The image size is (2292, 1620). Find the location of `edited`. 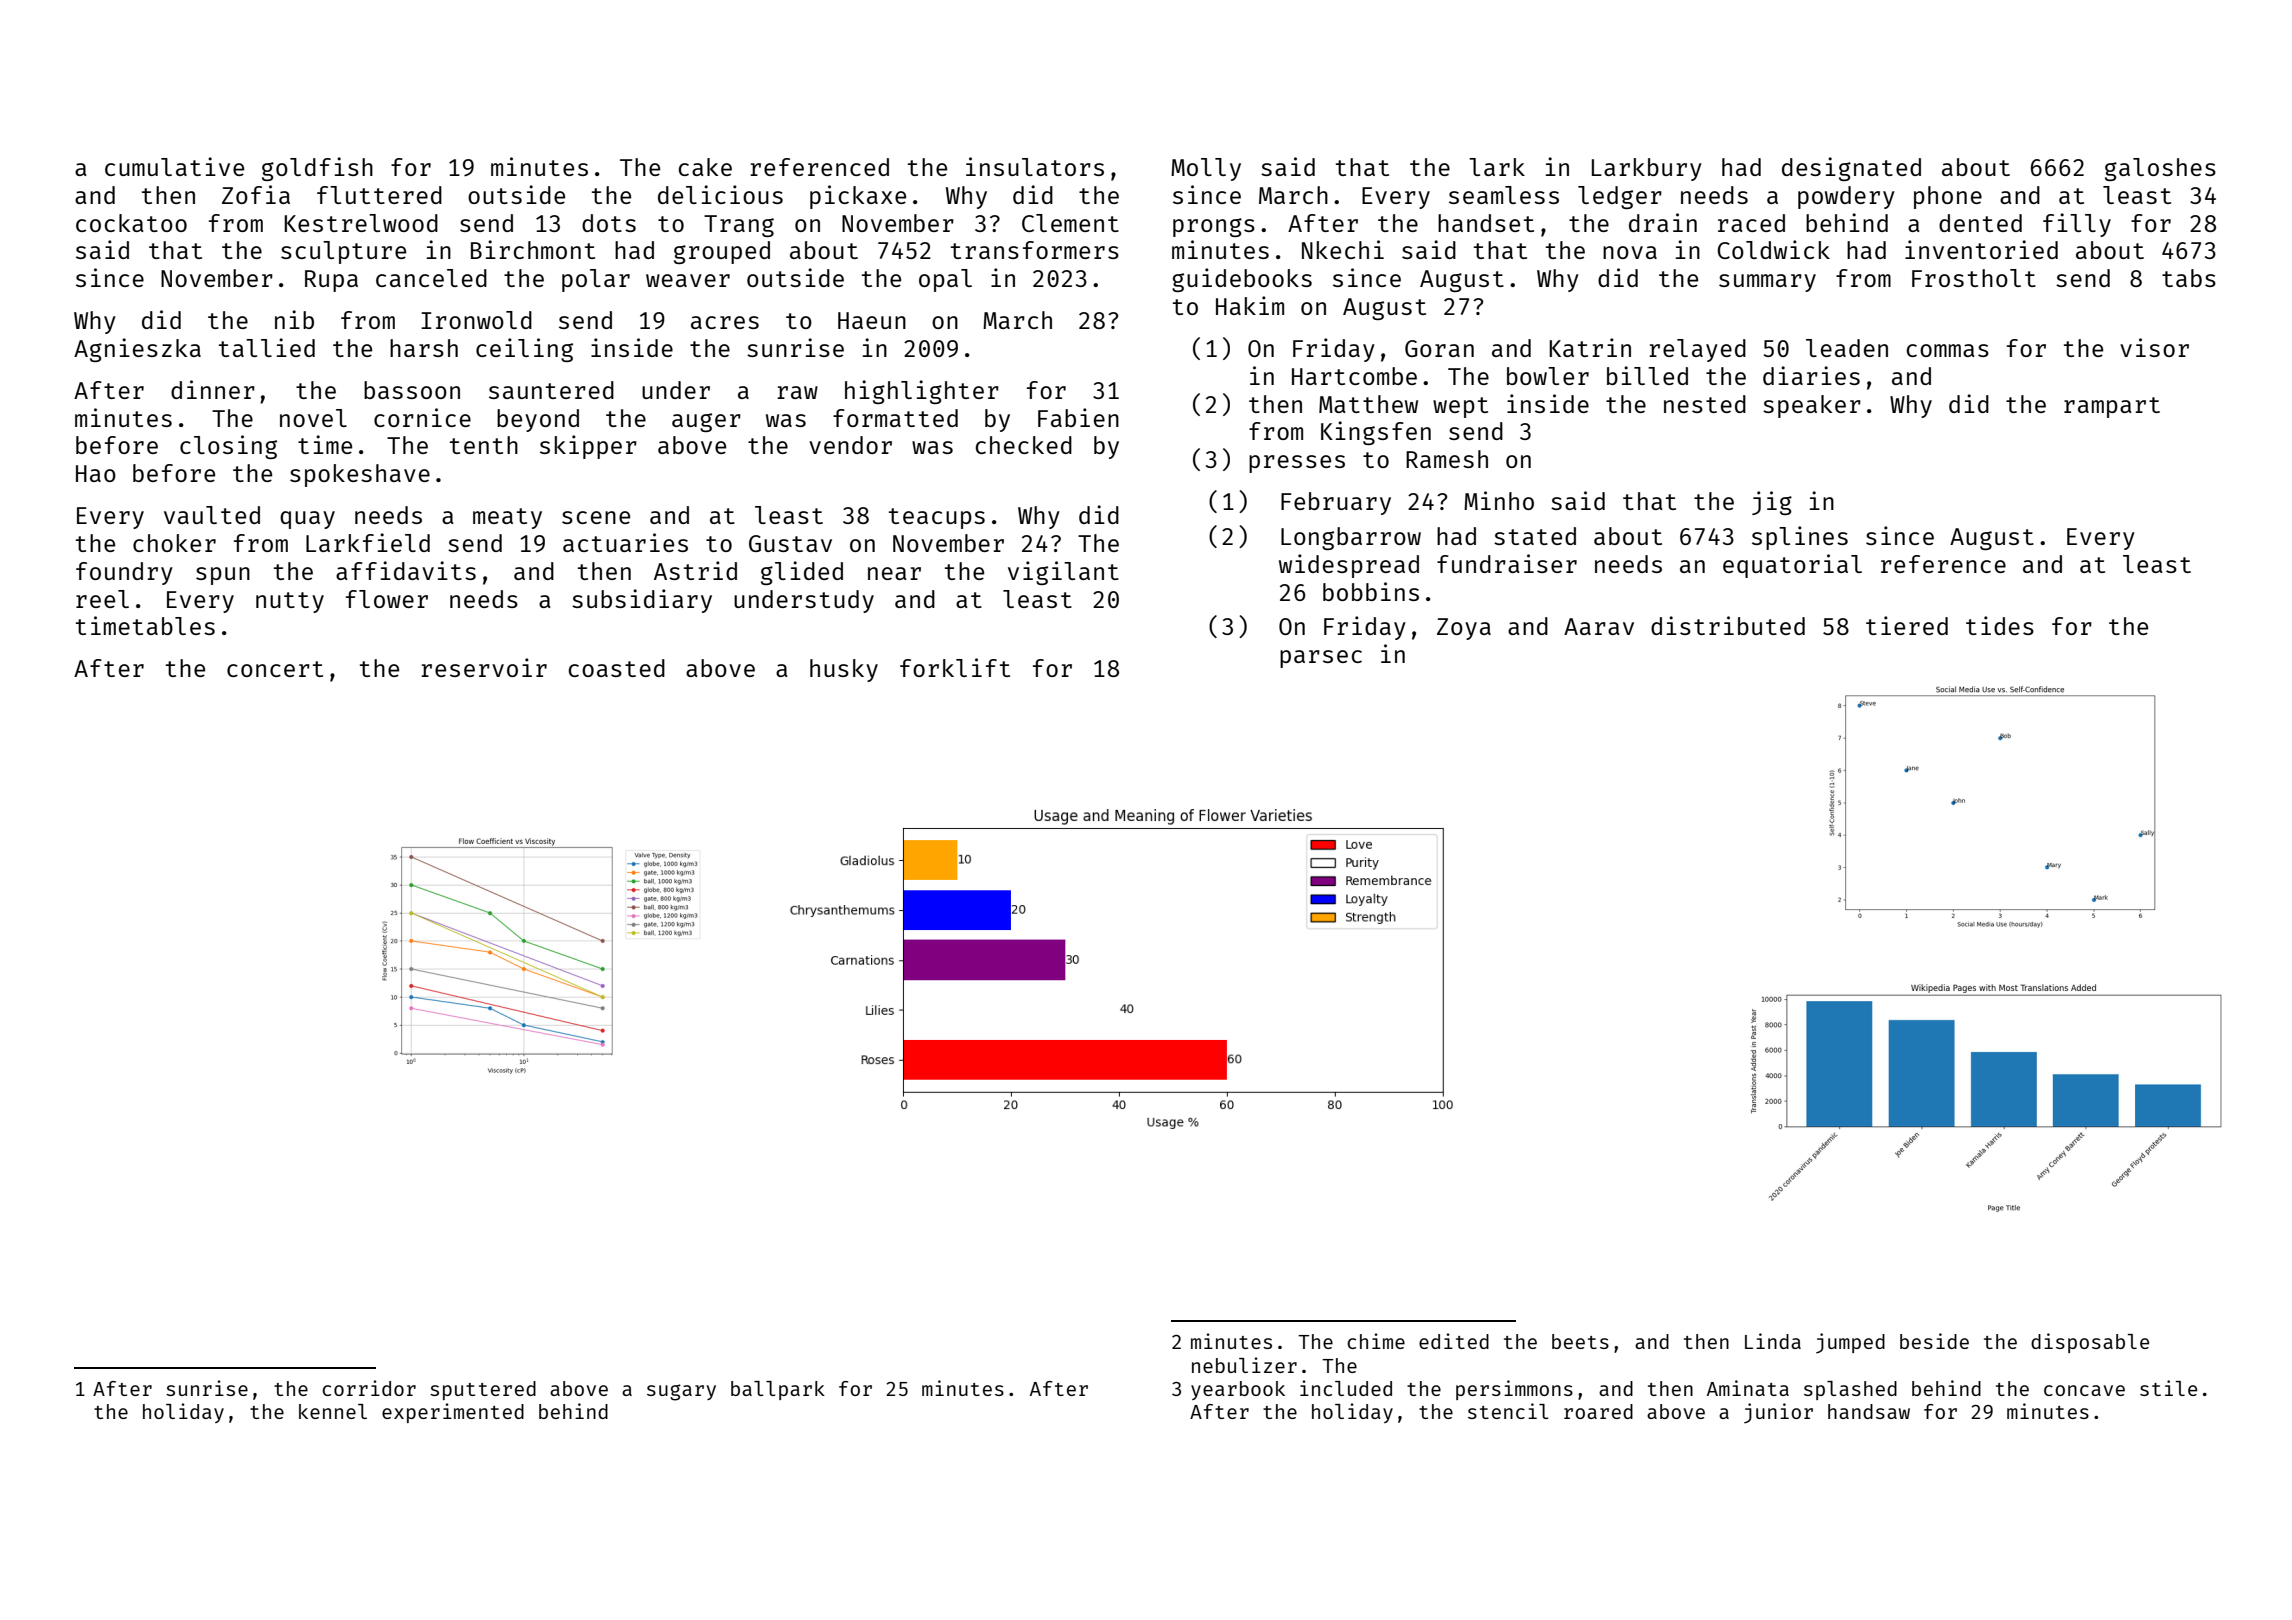

edited is located at coordinates (1454, 1341).
